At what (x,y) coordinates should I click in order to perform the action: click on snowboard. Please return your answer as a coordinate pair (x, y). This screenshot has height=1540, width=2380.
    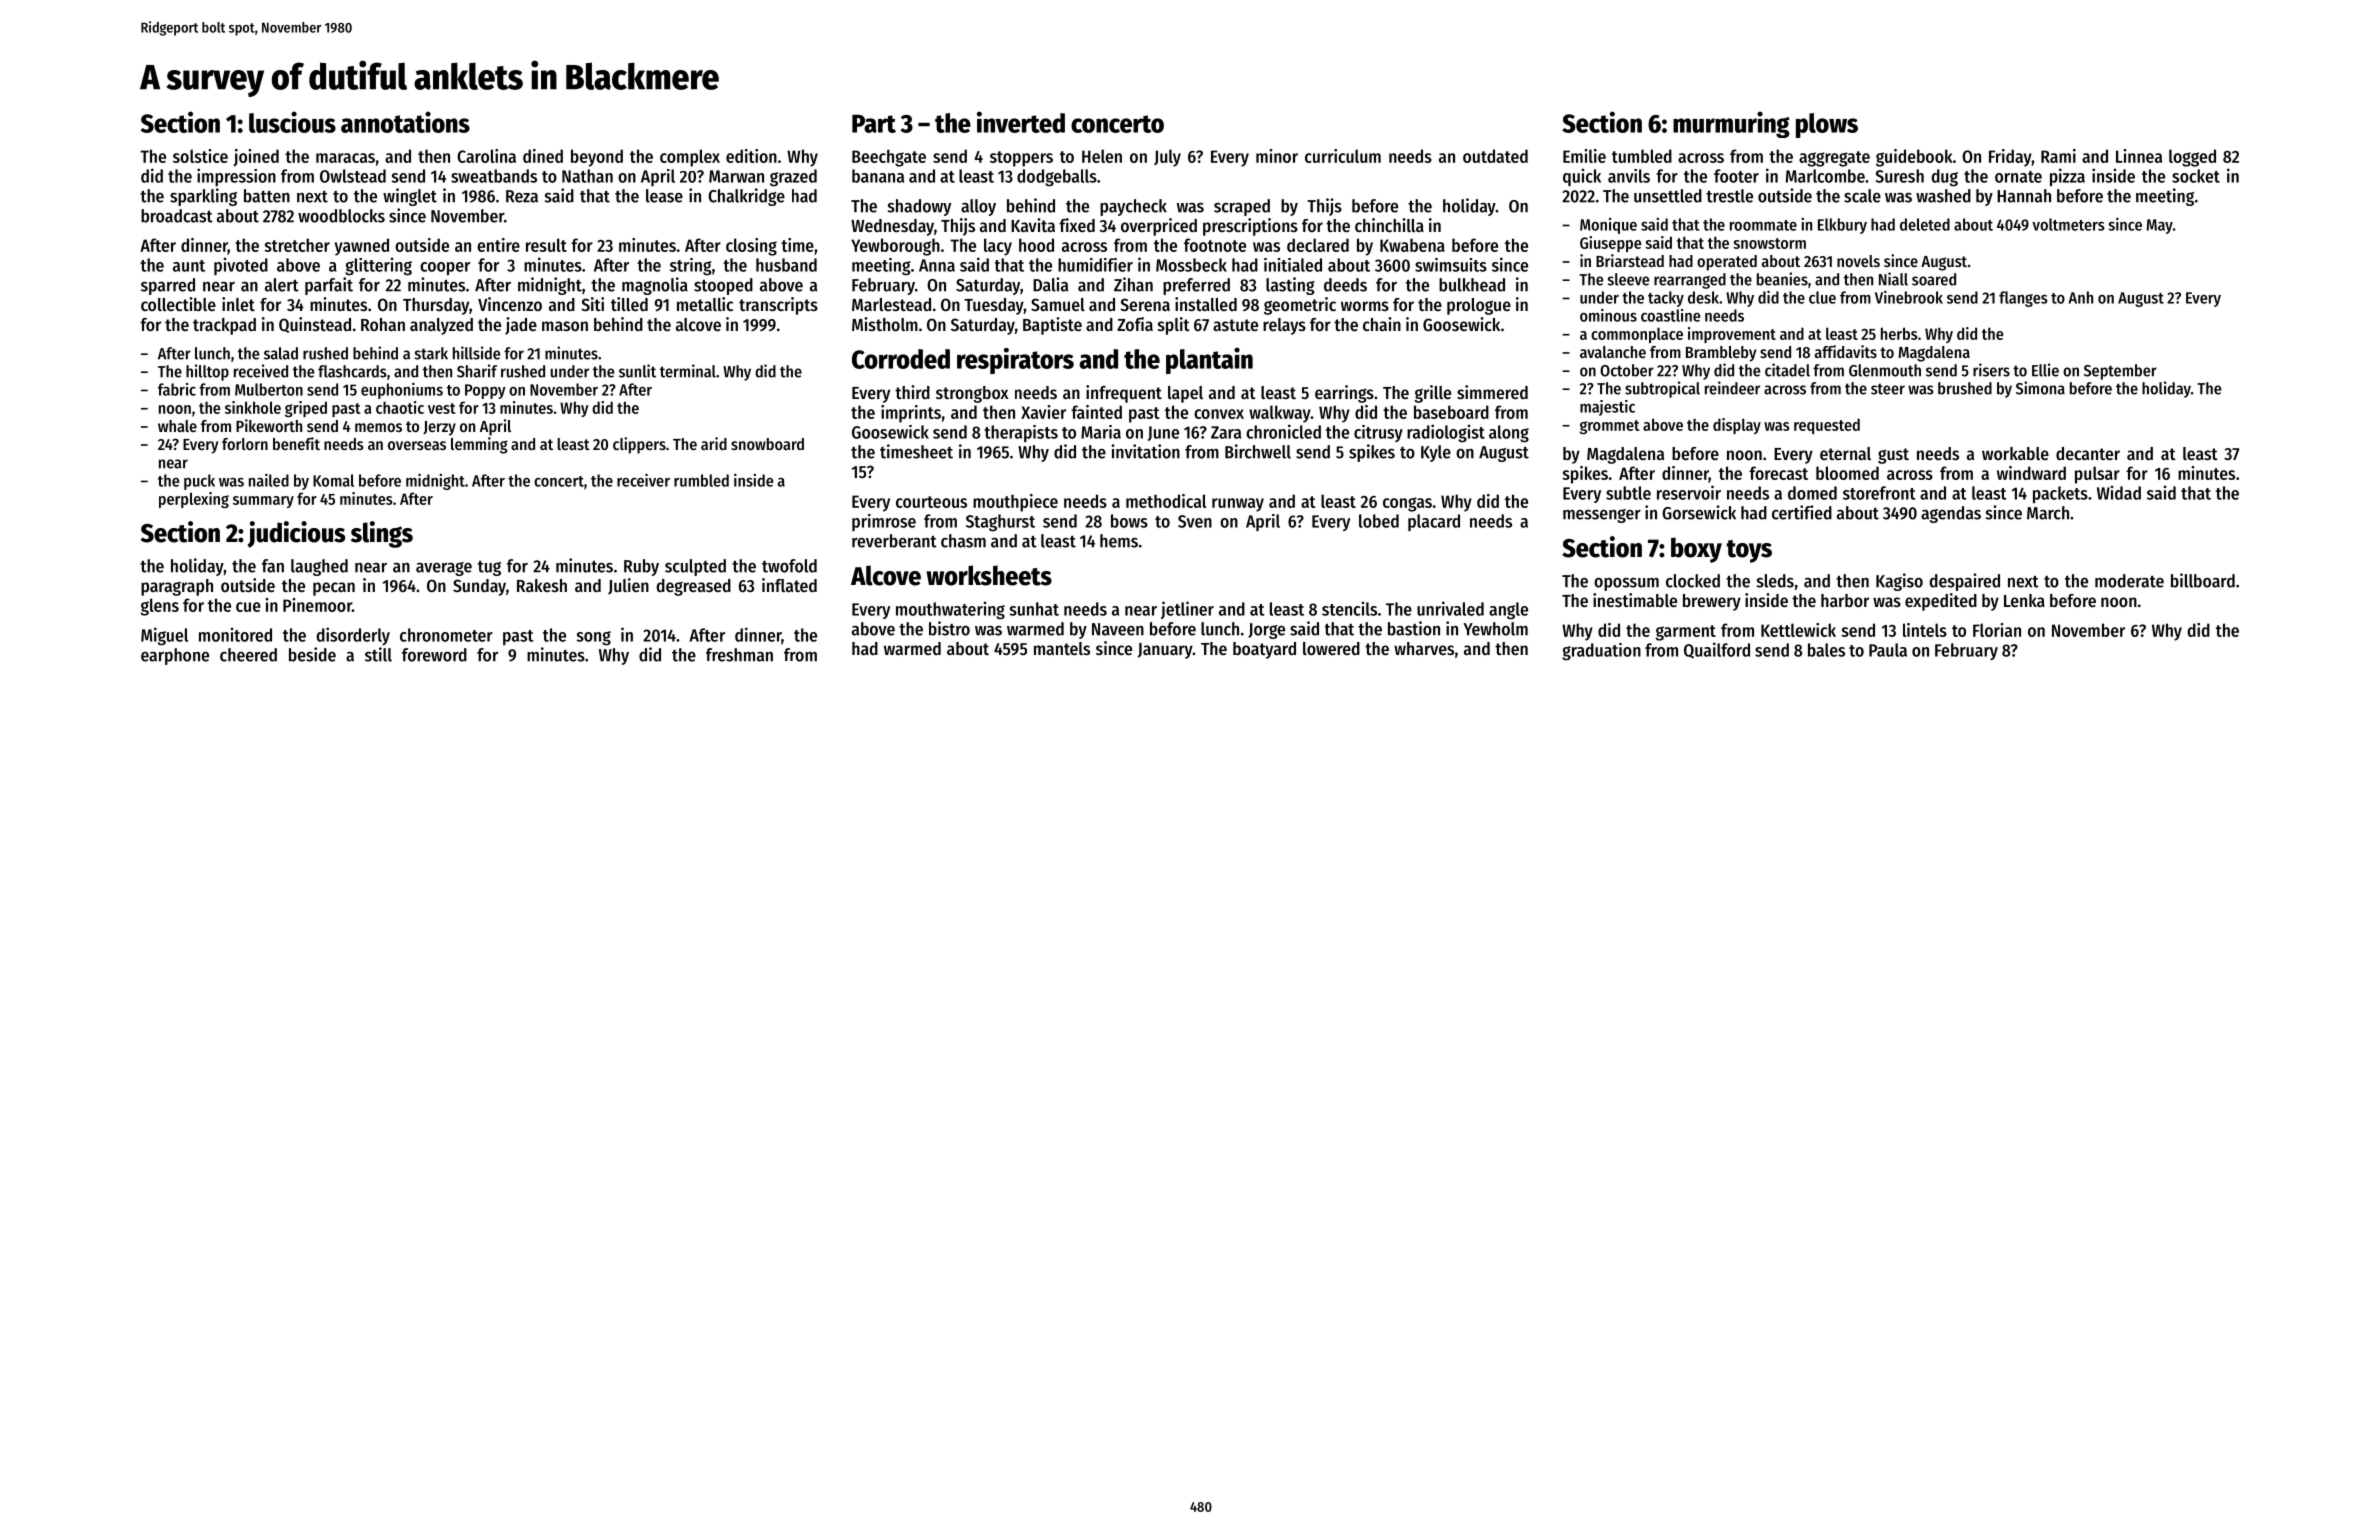
    Looking at the image, I should click on (767, 444).
